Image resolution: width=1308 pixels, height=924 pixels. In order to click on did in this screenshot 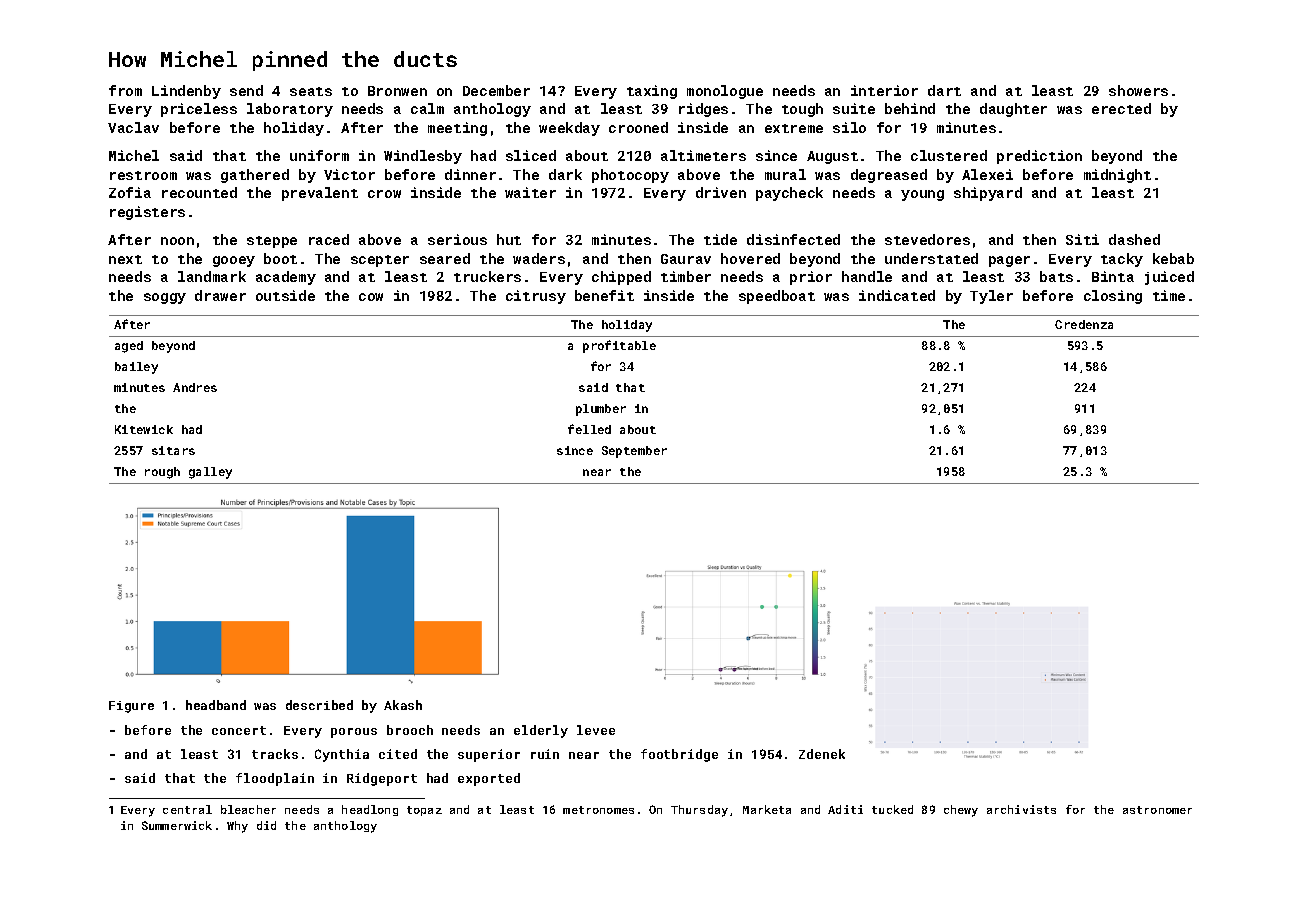, I will do `click(266, 825)`.
